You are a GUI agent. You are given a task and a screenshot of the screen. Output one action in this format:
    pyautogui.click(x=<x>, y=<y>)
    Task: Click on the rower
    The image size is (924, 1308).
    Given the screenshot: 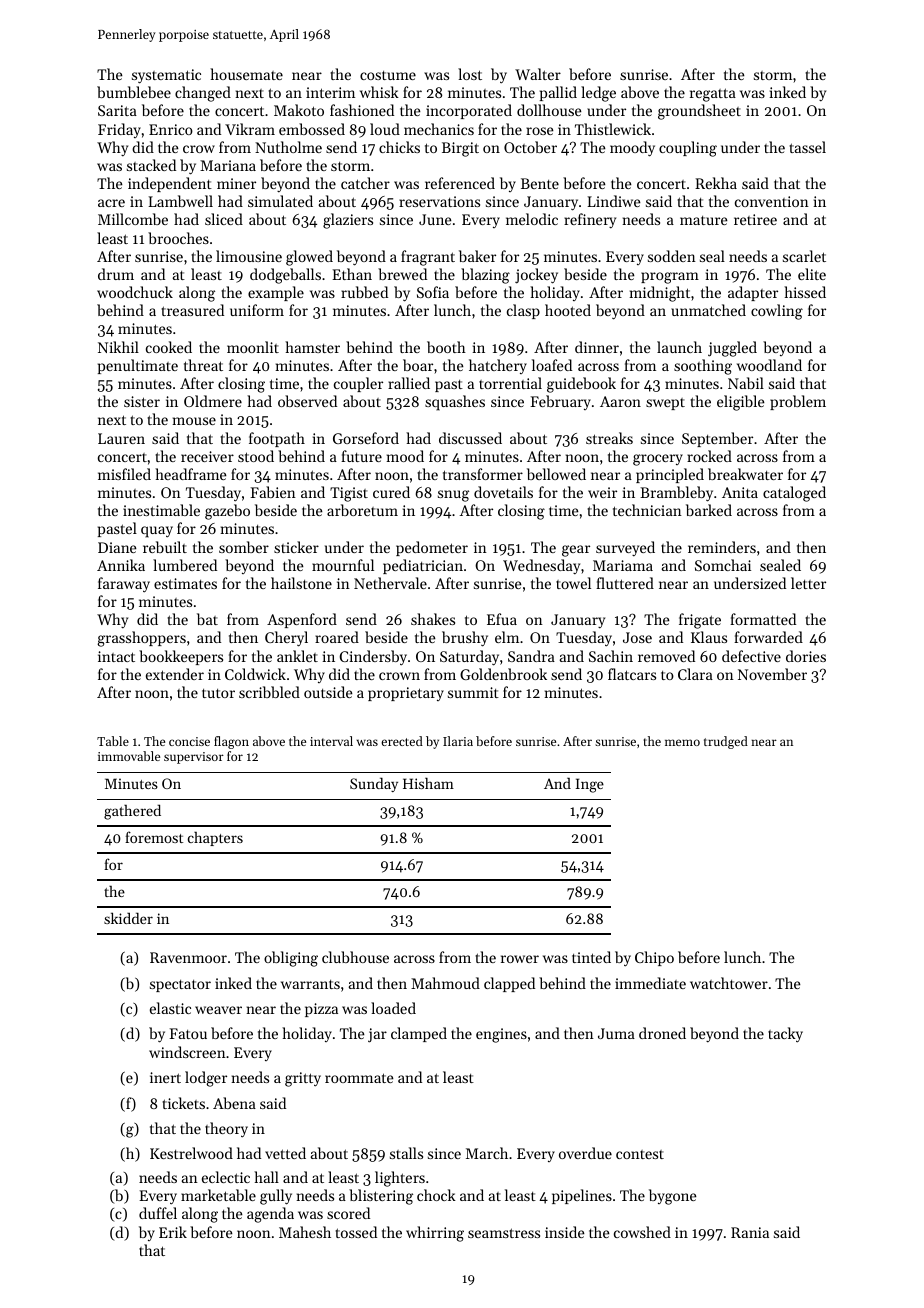 What is the action you would take?
    pyautogui.click(x=520, y=959)
